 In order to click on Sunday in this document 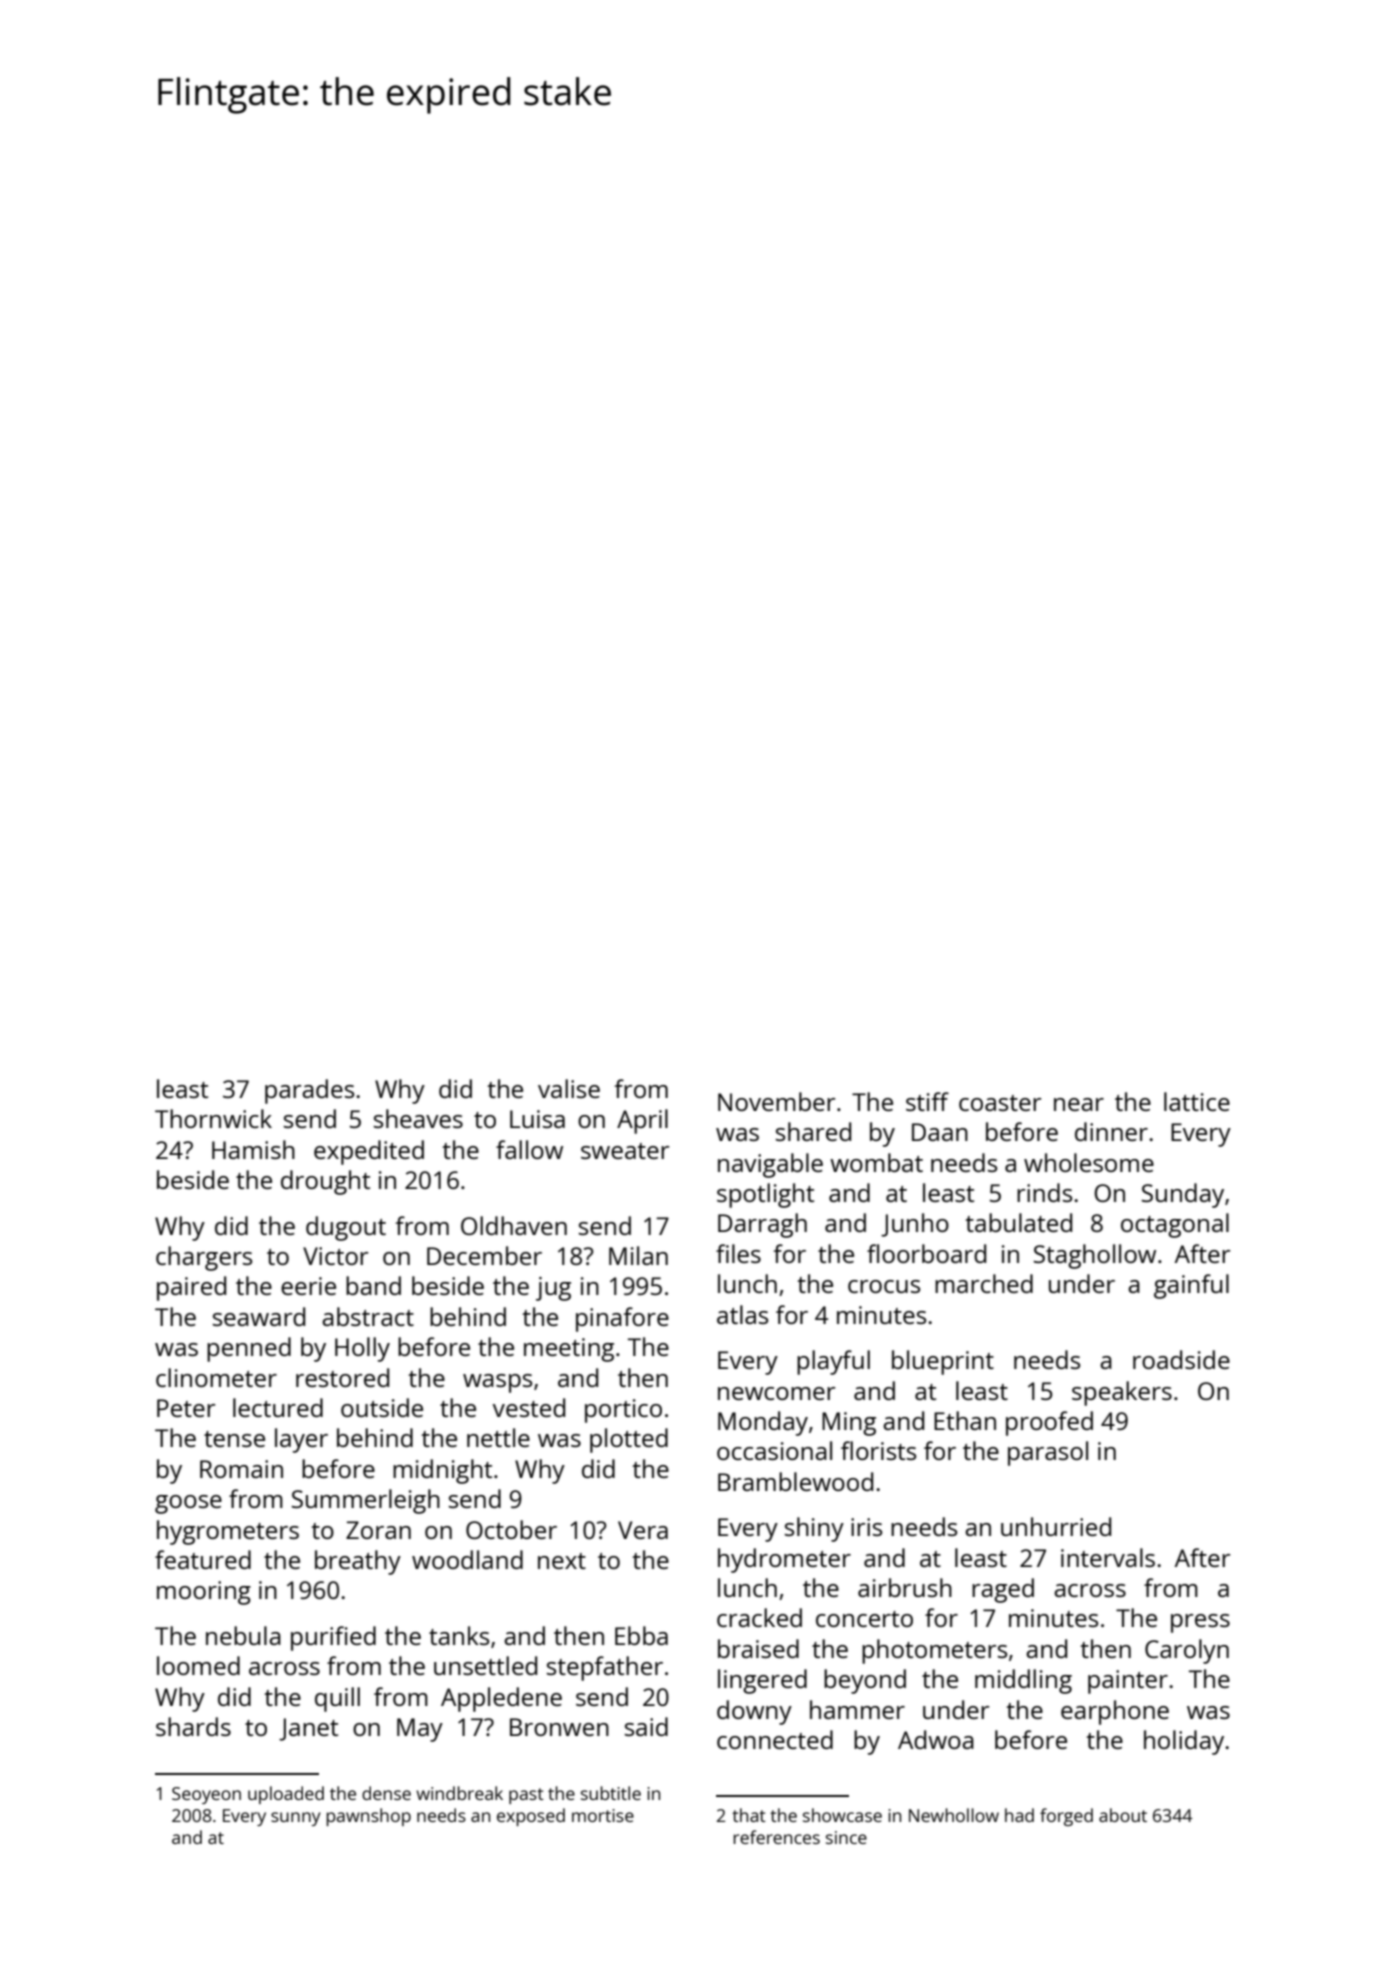, I will do `click(1183, 1195)`.
